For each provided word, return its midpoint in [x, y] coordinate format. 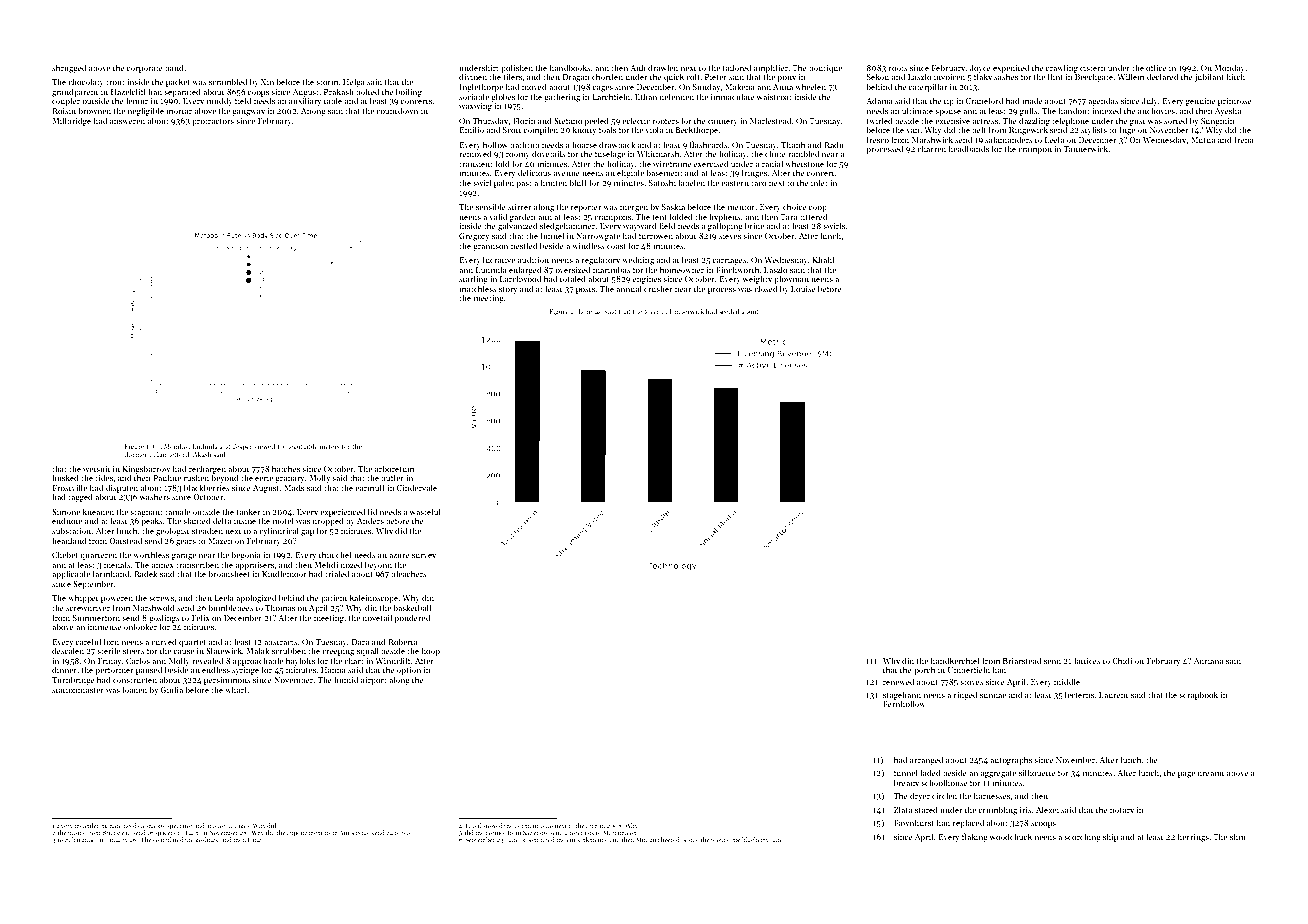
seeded [729, 311]
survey [424, 557]
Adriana [1208, 660]
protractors [213, 122]
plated [175, 840]
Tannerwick [1086, 148]
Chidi [1122, 660]
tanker [249, 511]
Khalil [823, 259]
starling [473, 279]
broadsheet [229, 573]
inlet [819, 182]
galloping [725, 226]
